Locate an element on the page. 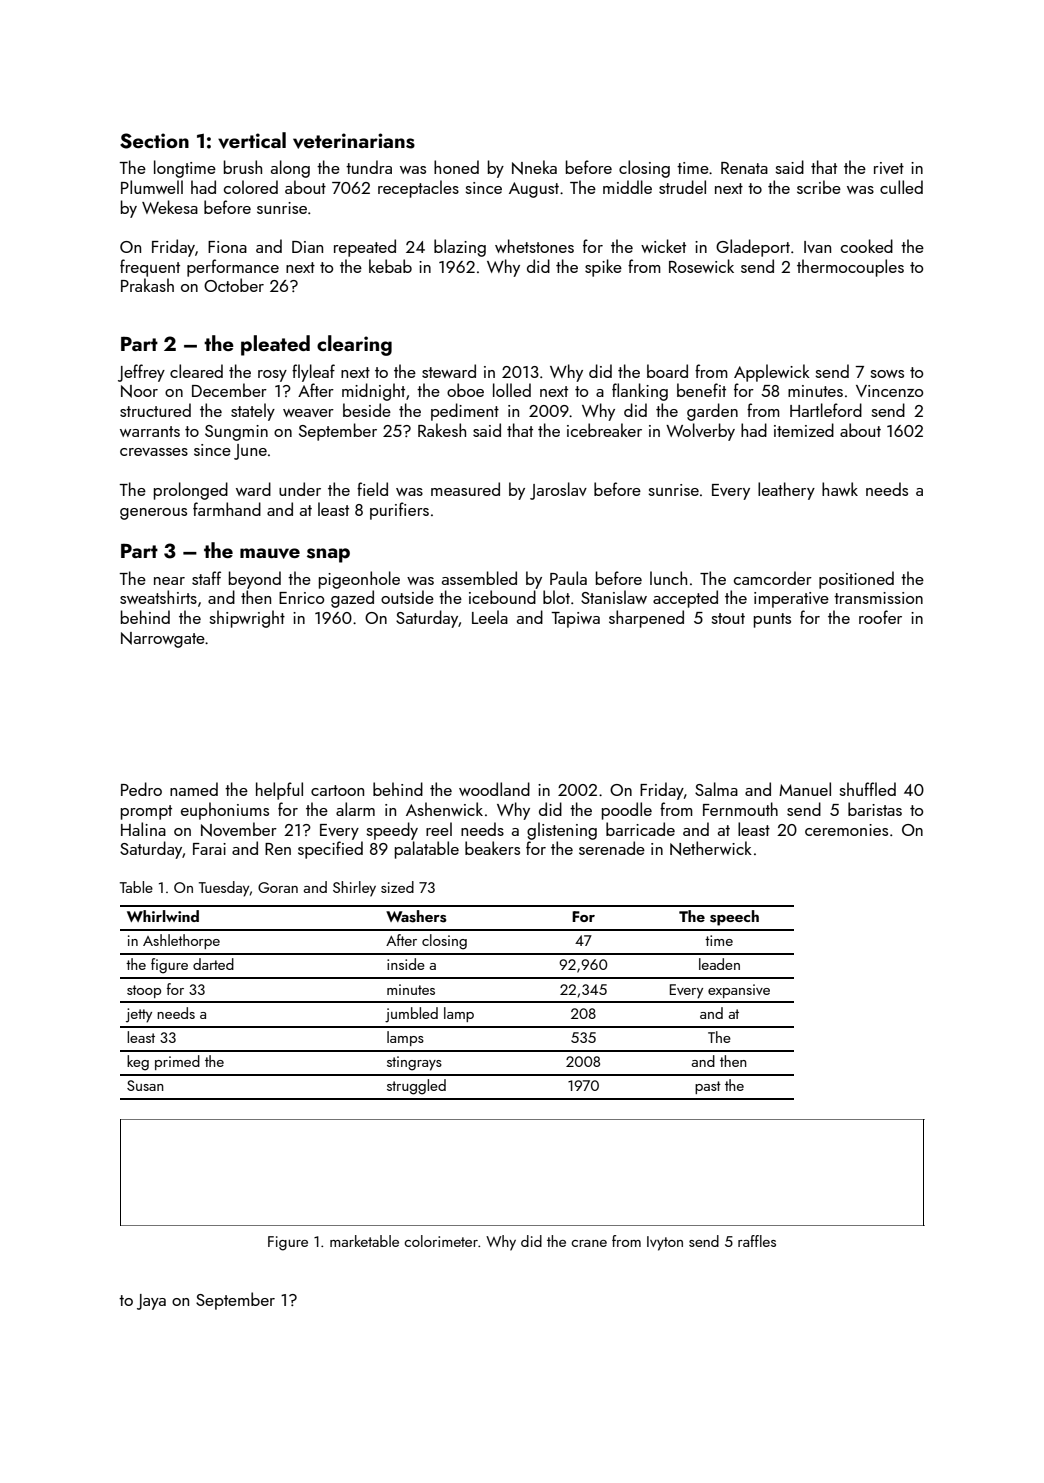 The image size is (1044, 1483). leathery is located at coordinates (786, 491).
